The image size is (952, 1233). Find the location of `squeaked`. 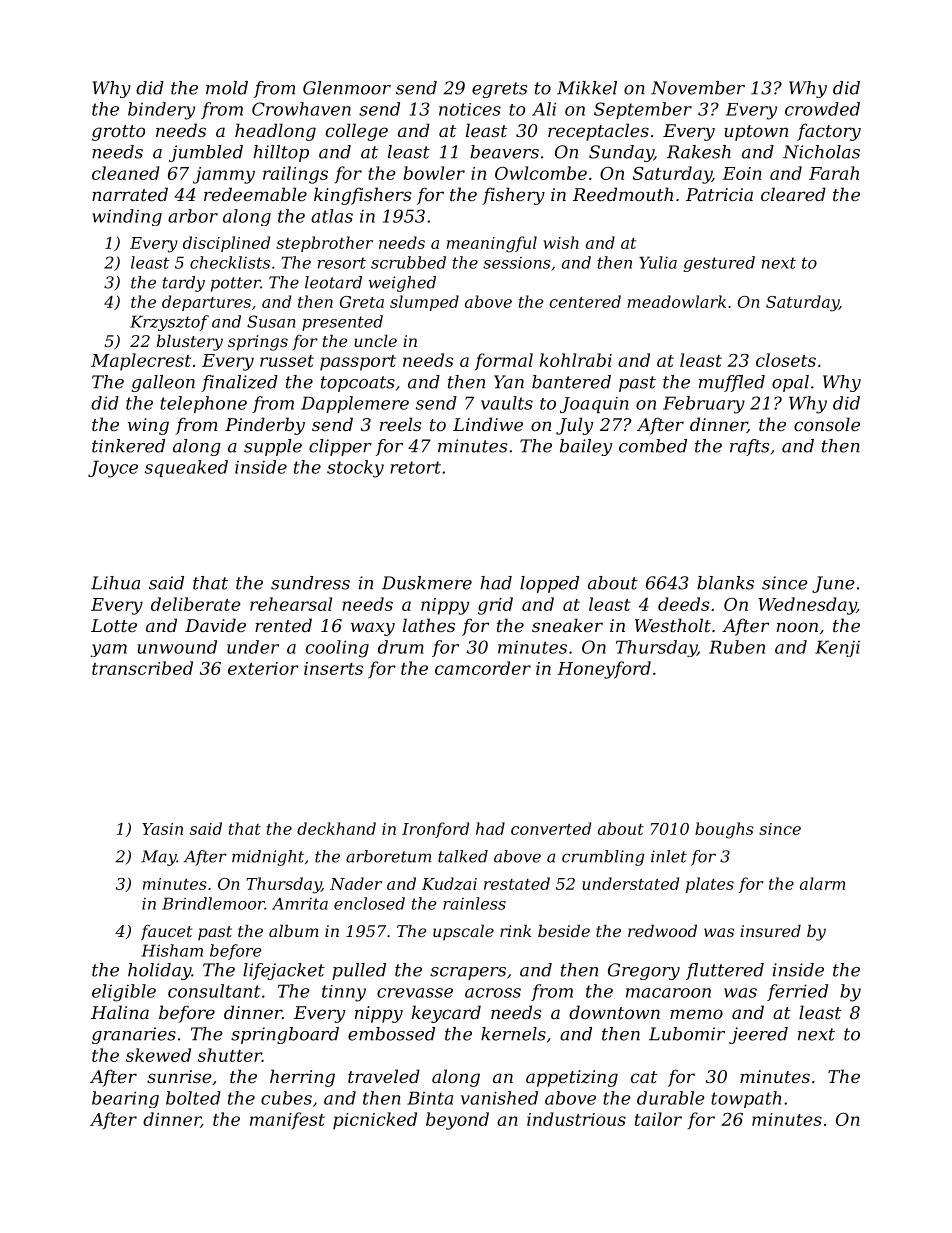

squeaked is located at coordinates (186, 468).
